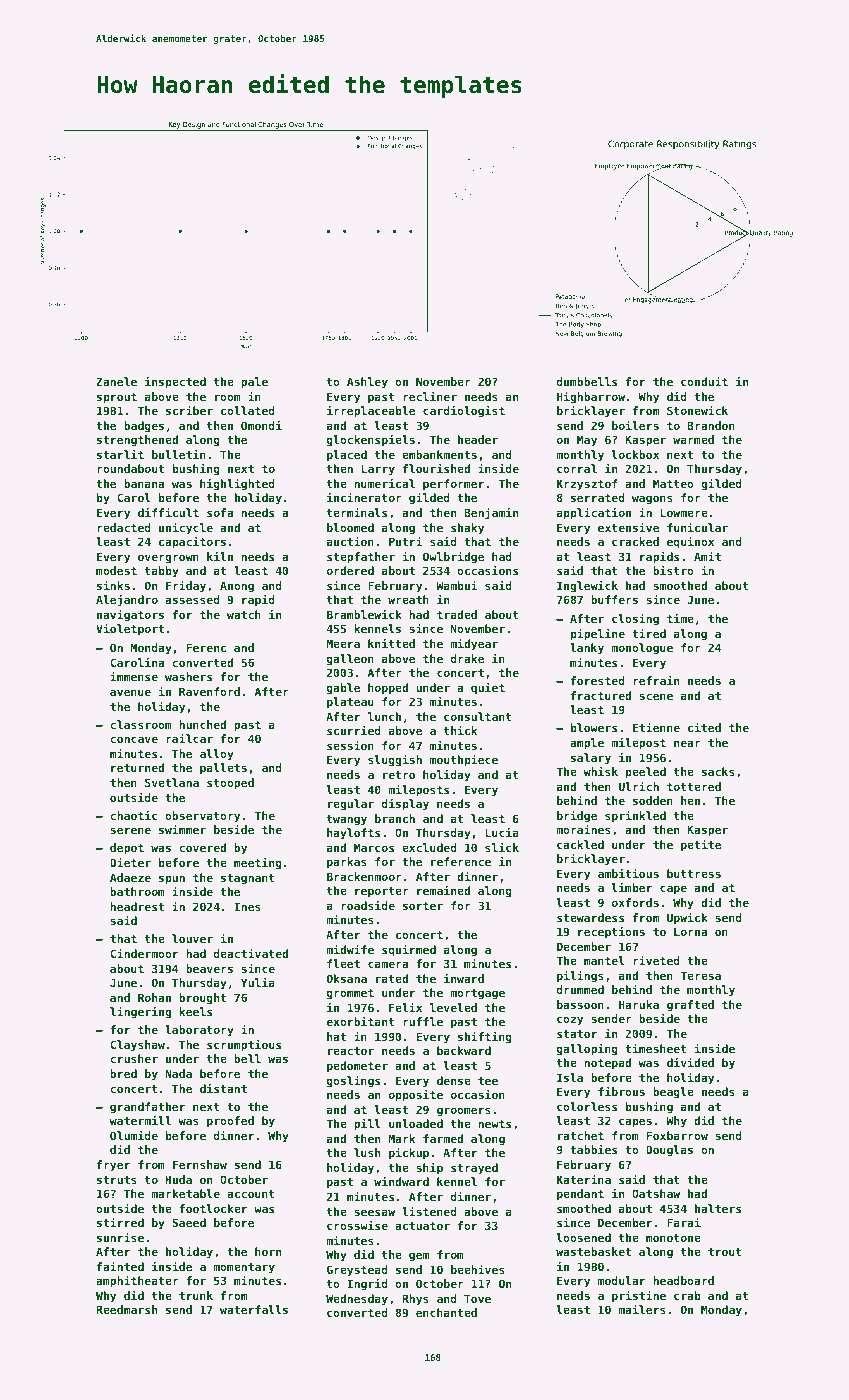 The image size is (849, 1400). Describe the element at coordinates (179, 454) in the image. I see `bulletin` at that location.
